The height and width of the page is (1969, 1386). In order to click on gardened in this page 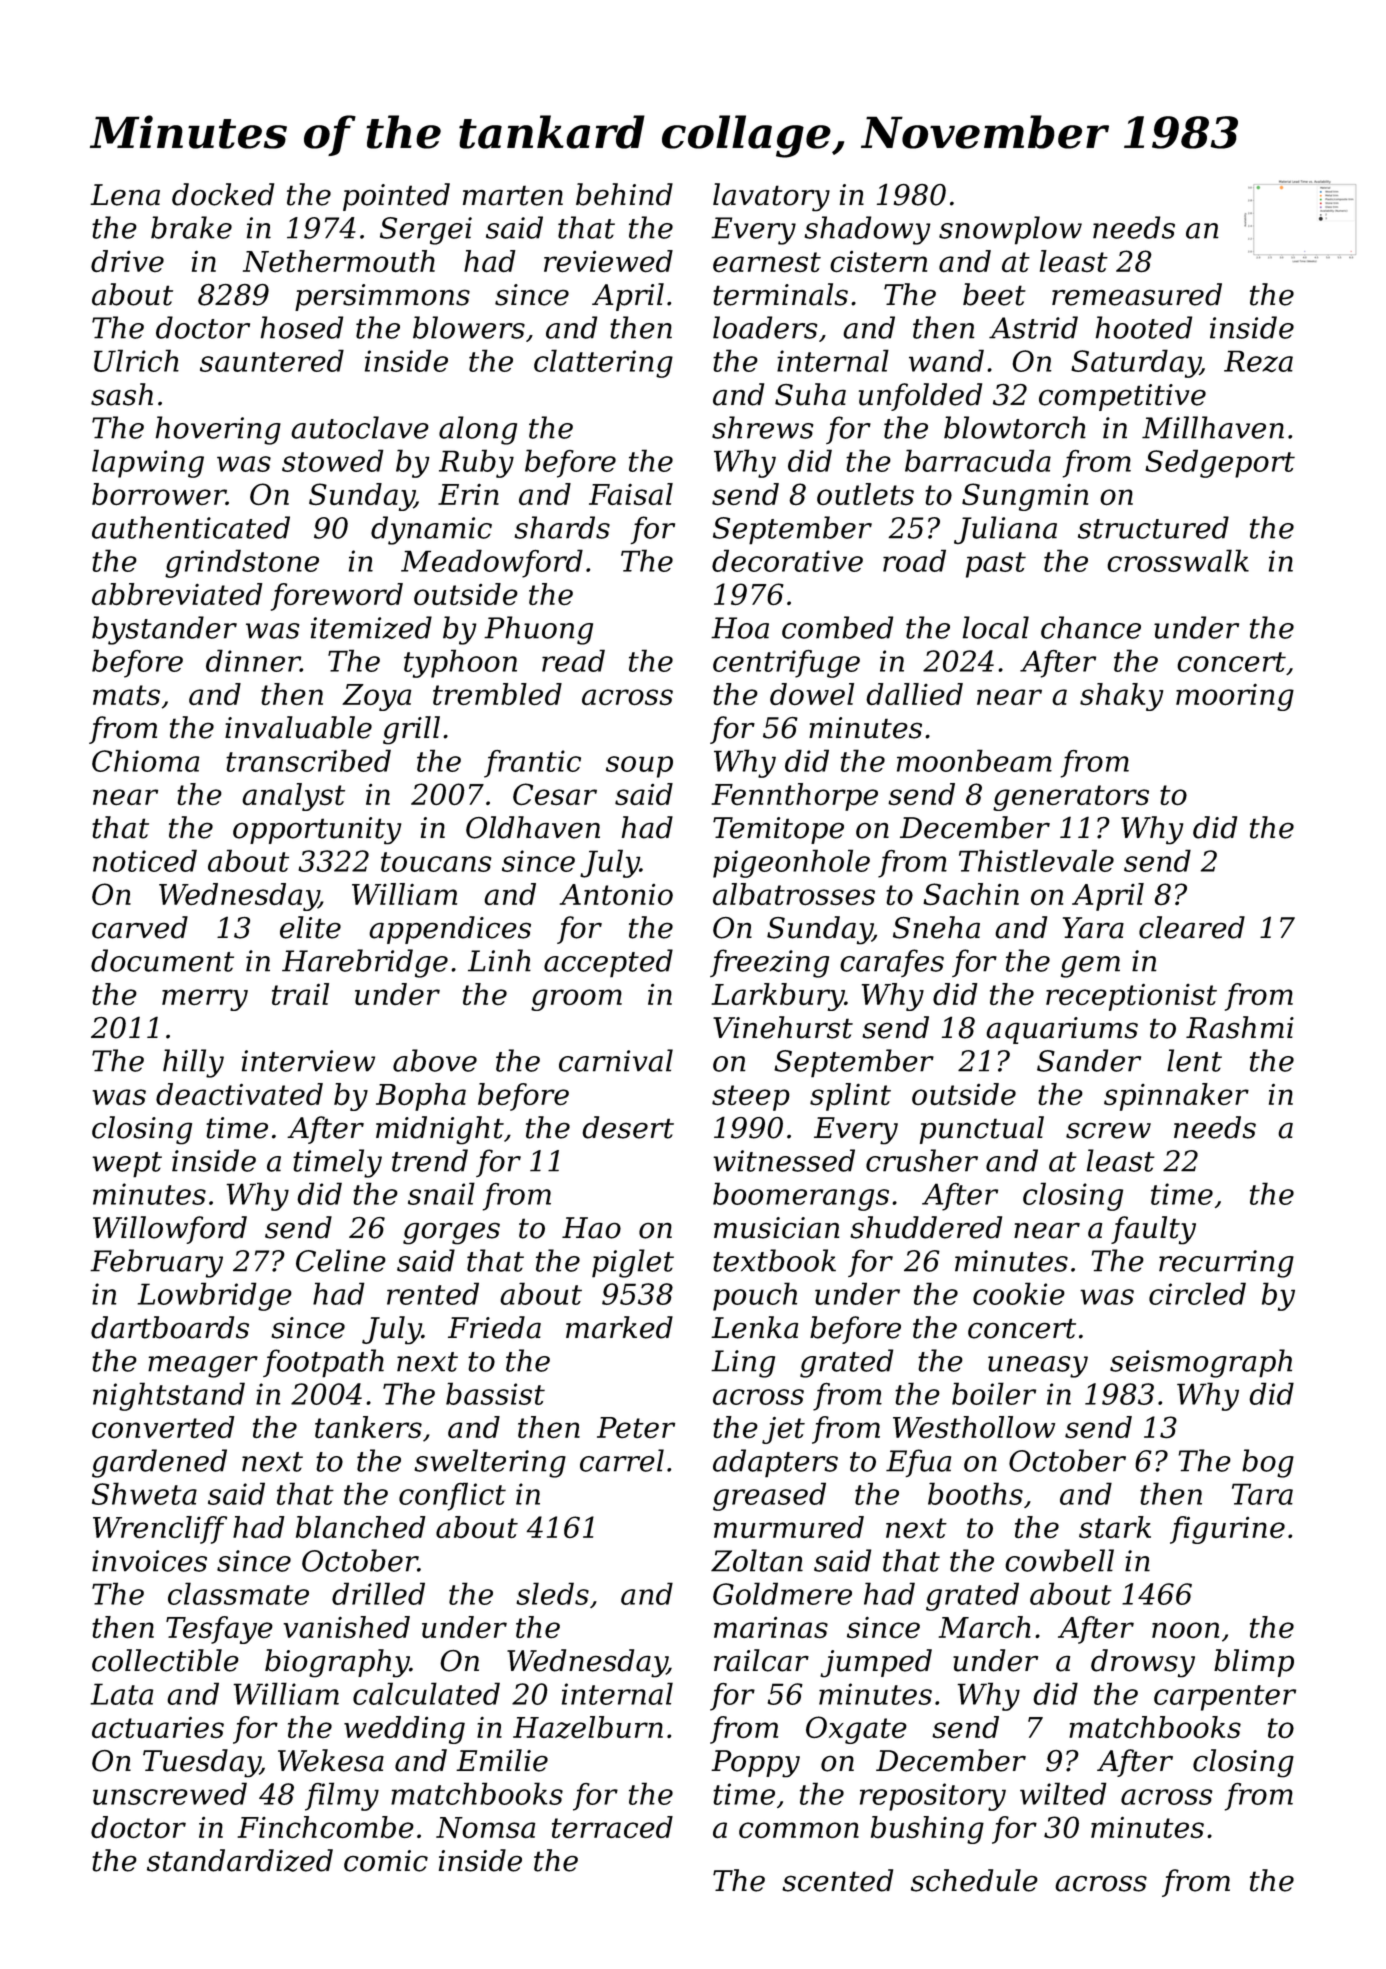, I will do `click(159, 1463)`.
